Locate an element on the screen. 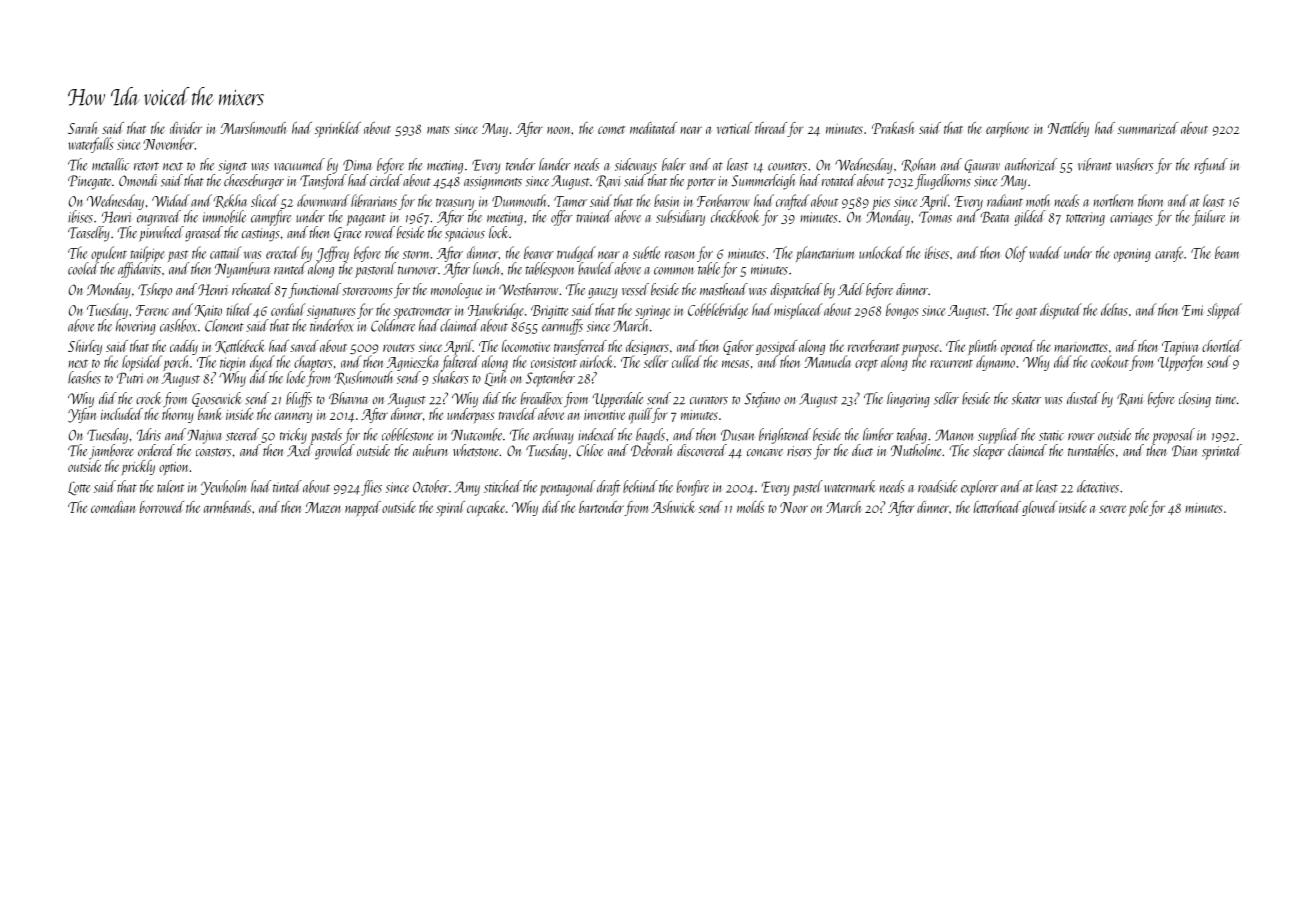 This screenshot has width=1308, height=924. meditated is located at coordinates (653, 128).
